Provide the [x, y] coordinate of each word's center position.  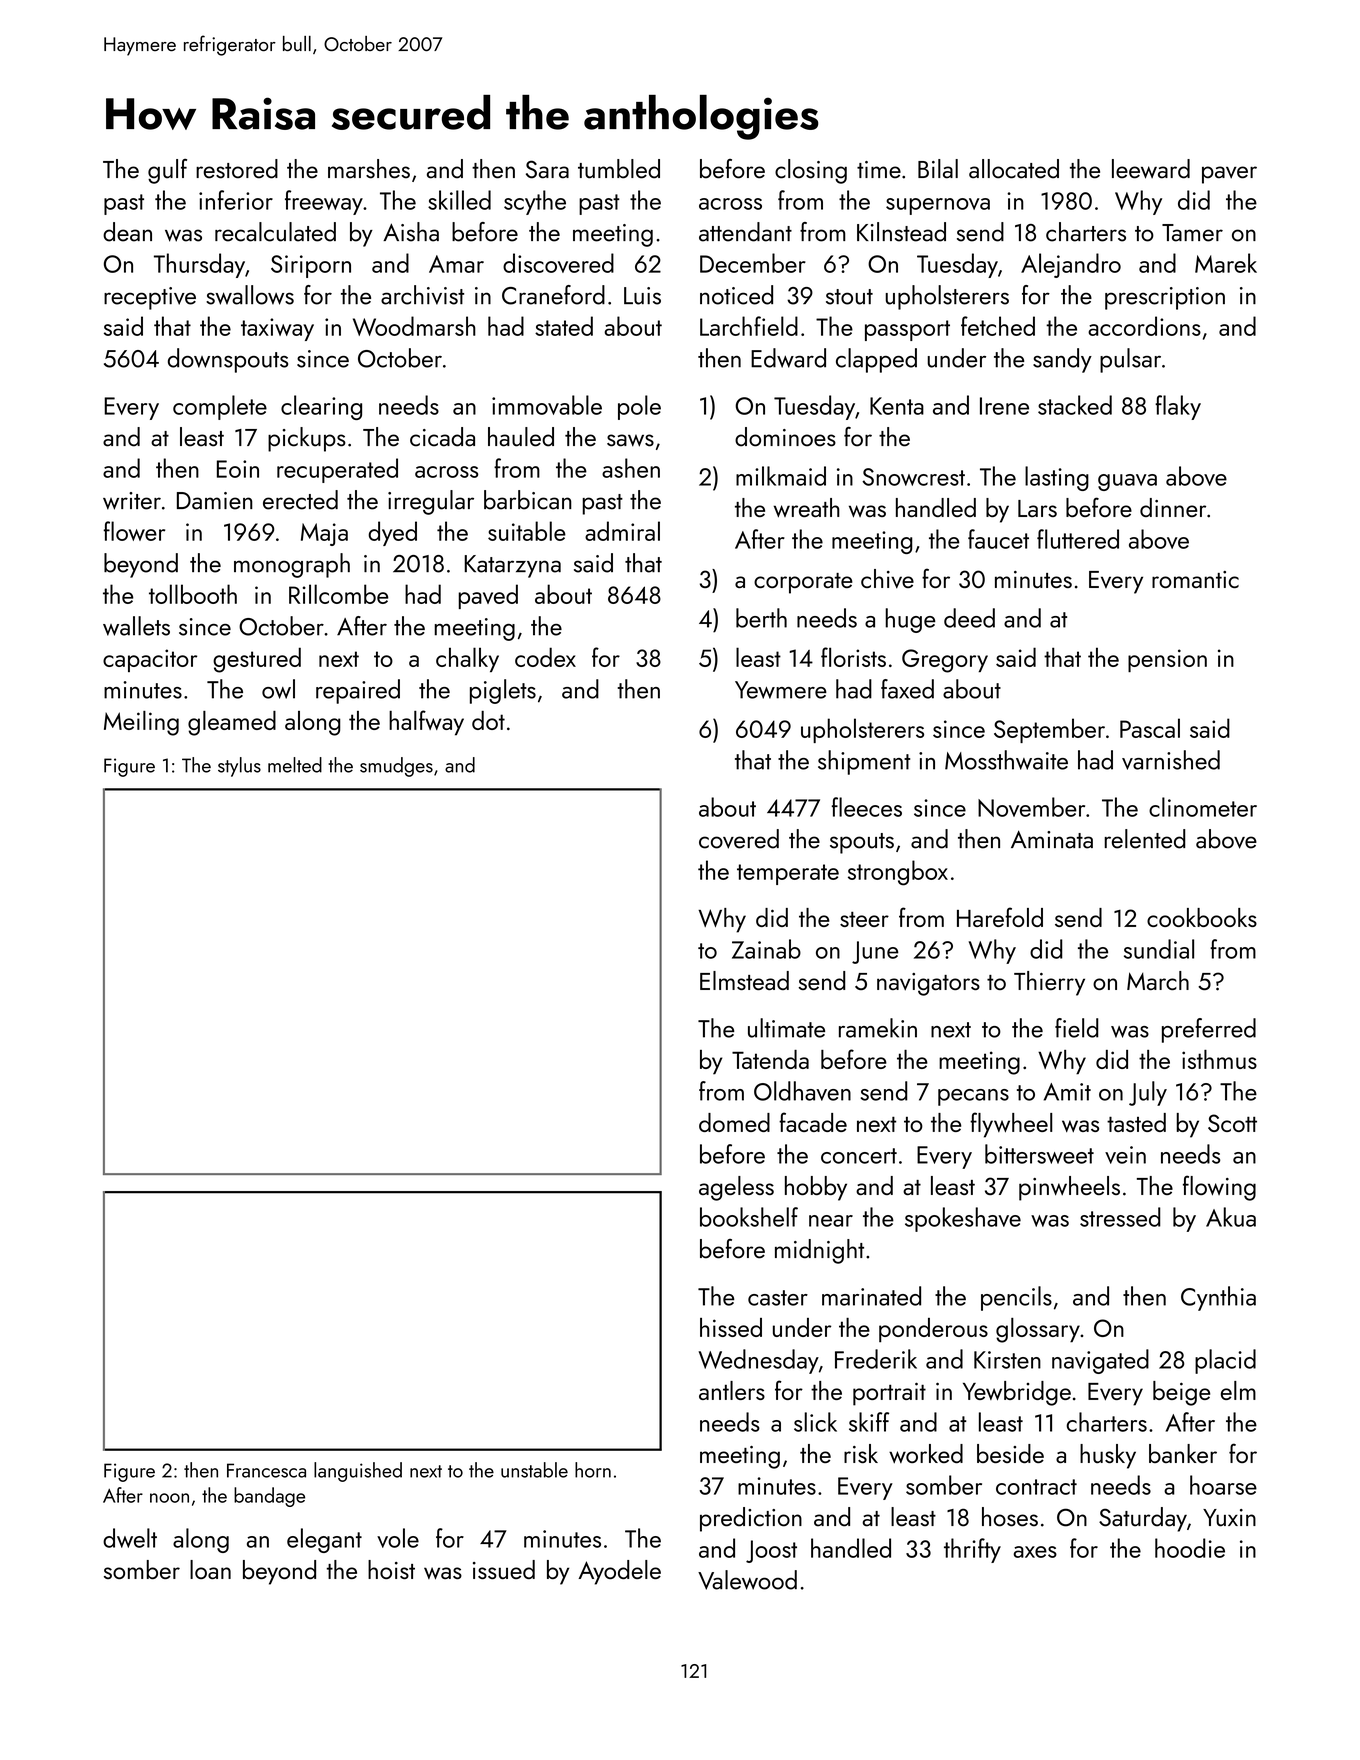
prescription [1165, 298]
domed [734, 1122]
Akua [1231, 1217]
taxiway [277, 329]
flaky [1178, 407]
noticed [736, 295]
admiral [622, 531]
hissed [731, 1327]
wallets [136, 626]
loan [210, 1569]
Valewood [747, 1580]
